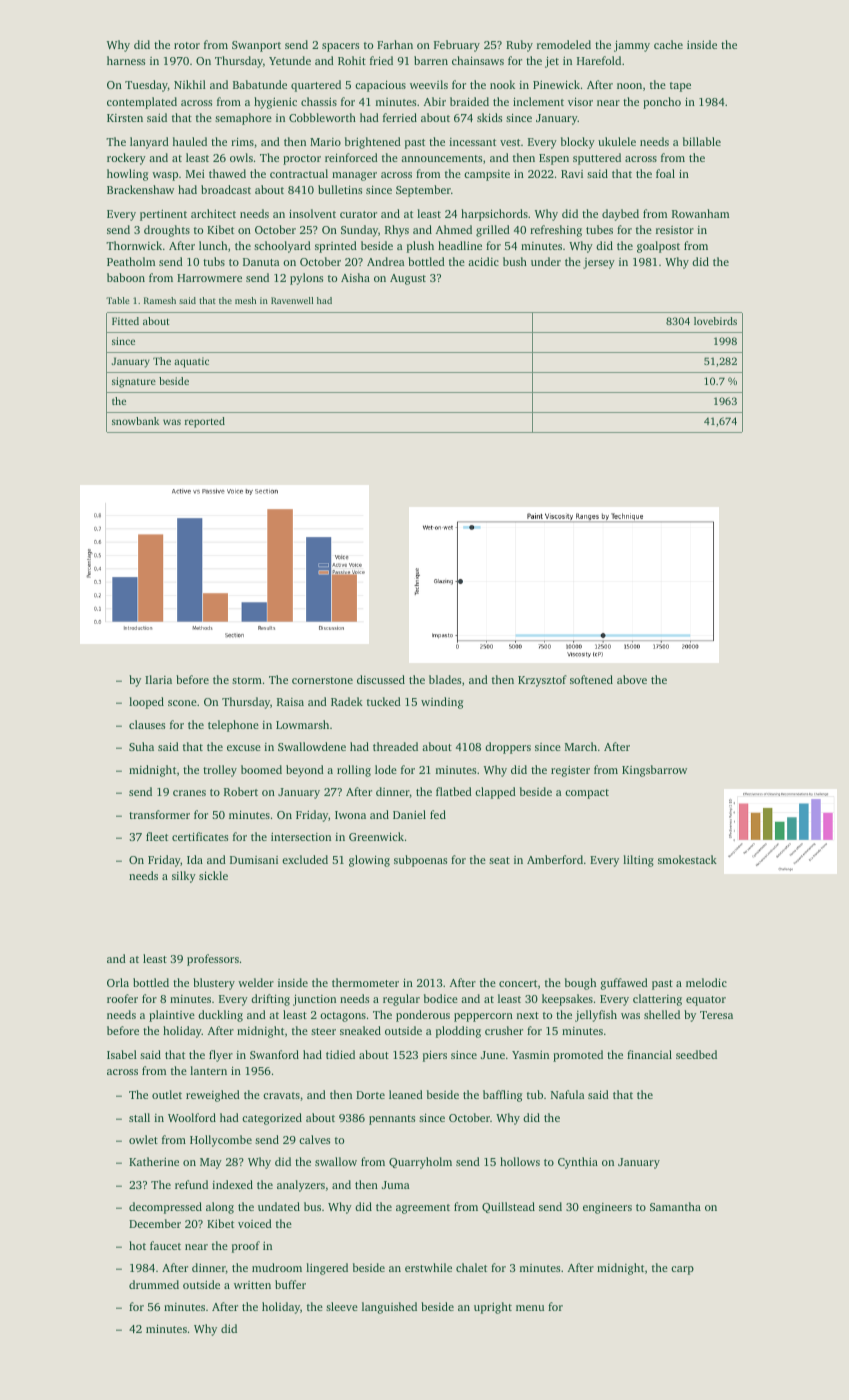 This image has width=849, height=1400. What do you see at coordinates (638, 861) in the image?
I see `lilting` at bounding box center [638, 861].
